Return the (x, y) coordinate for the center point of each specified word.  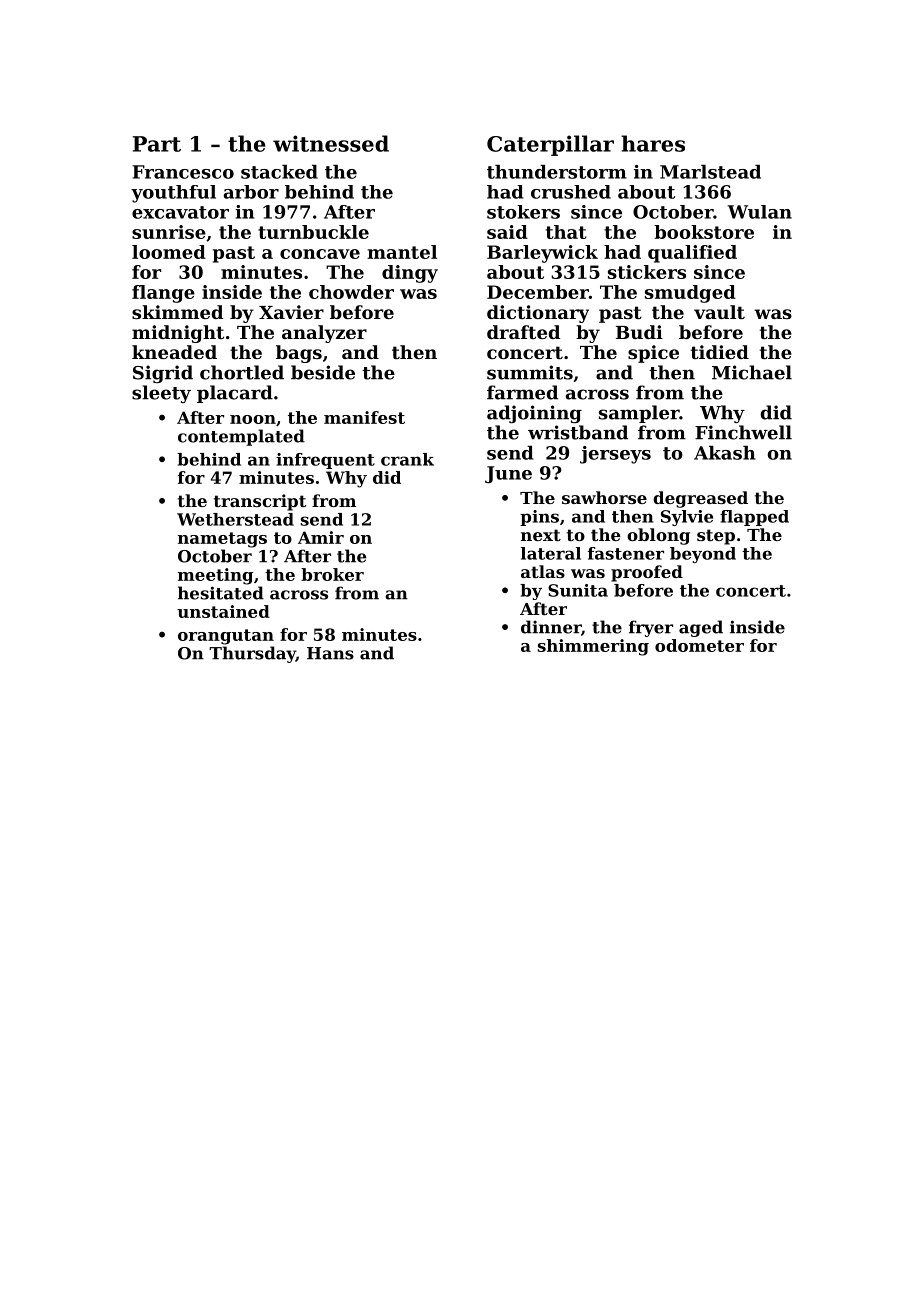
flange (163, 294)
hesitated (221, 593)
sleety (161, 394)
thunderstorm (557, 172)
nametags (222, 540)
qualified (692, 254)
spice (653, 354)
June (508, 474)
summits (530, 372)
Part (157, 144)
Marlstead (710, 172)
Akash (725, 453)
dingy (410, 274)
